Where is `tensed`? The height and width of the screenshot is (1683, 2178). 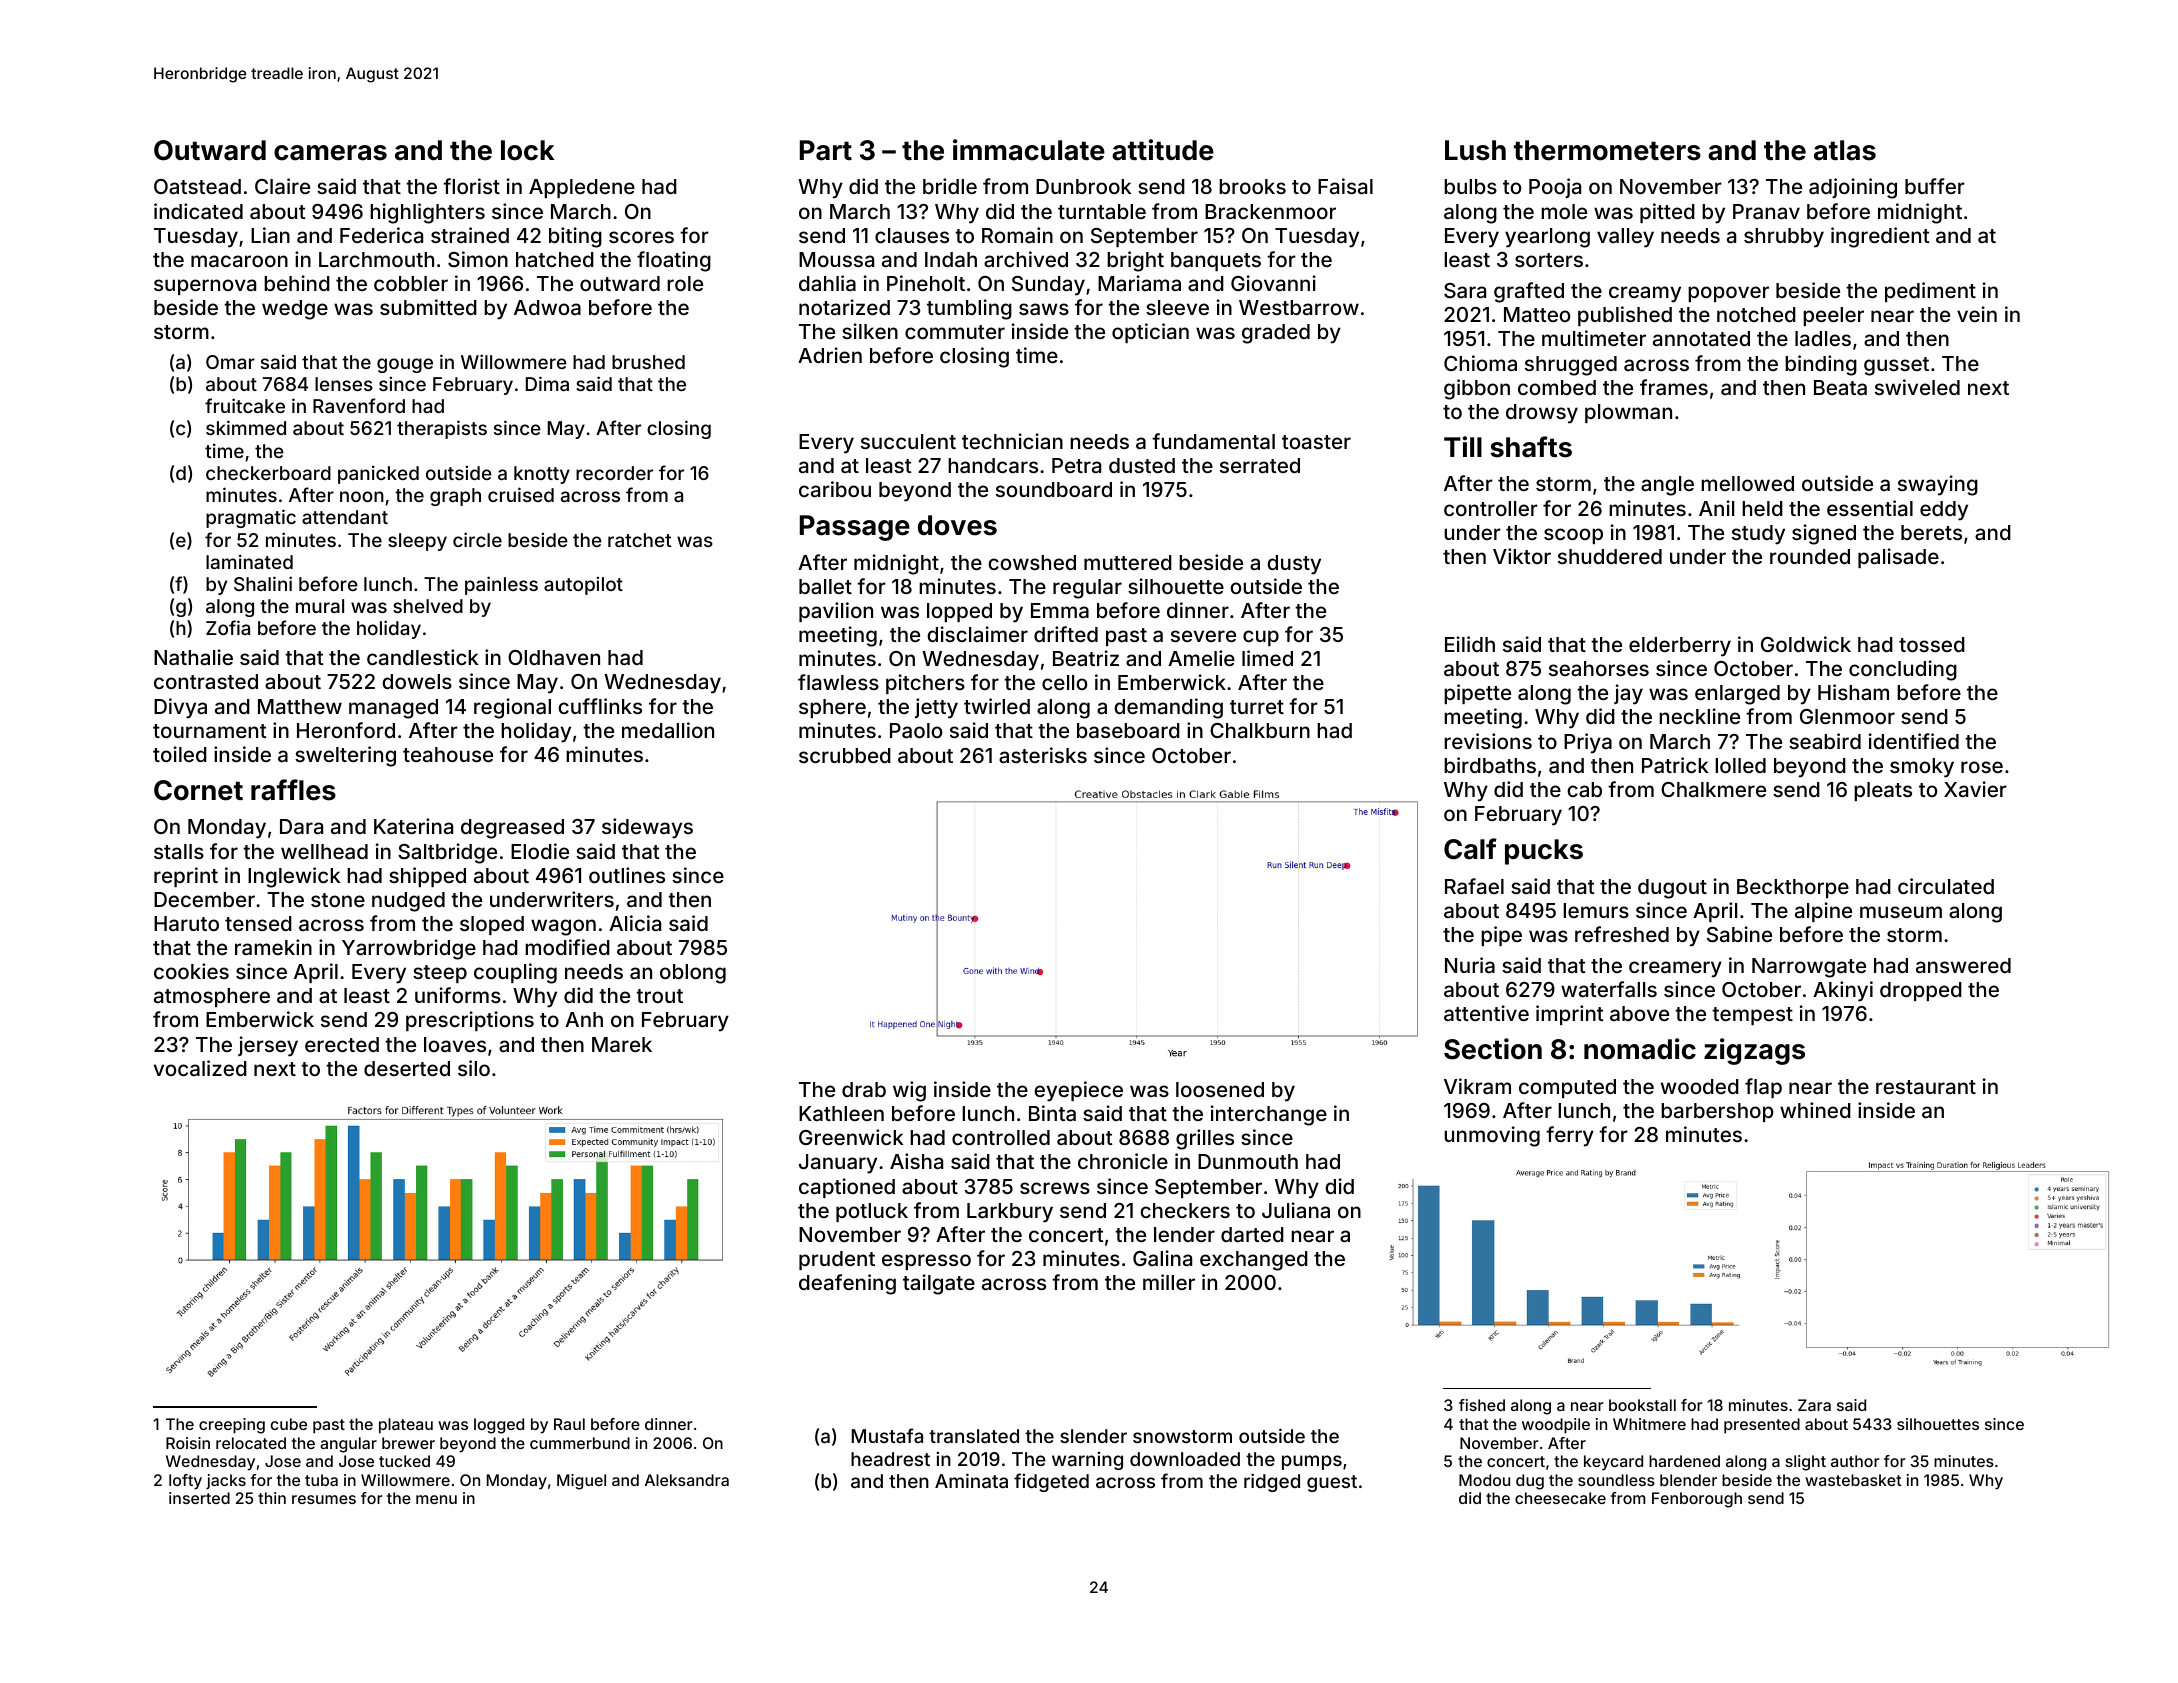
tensed is located at coordinates (258, 923).
